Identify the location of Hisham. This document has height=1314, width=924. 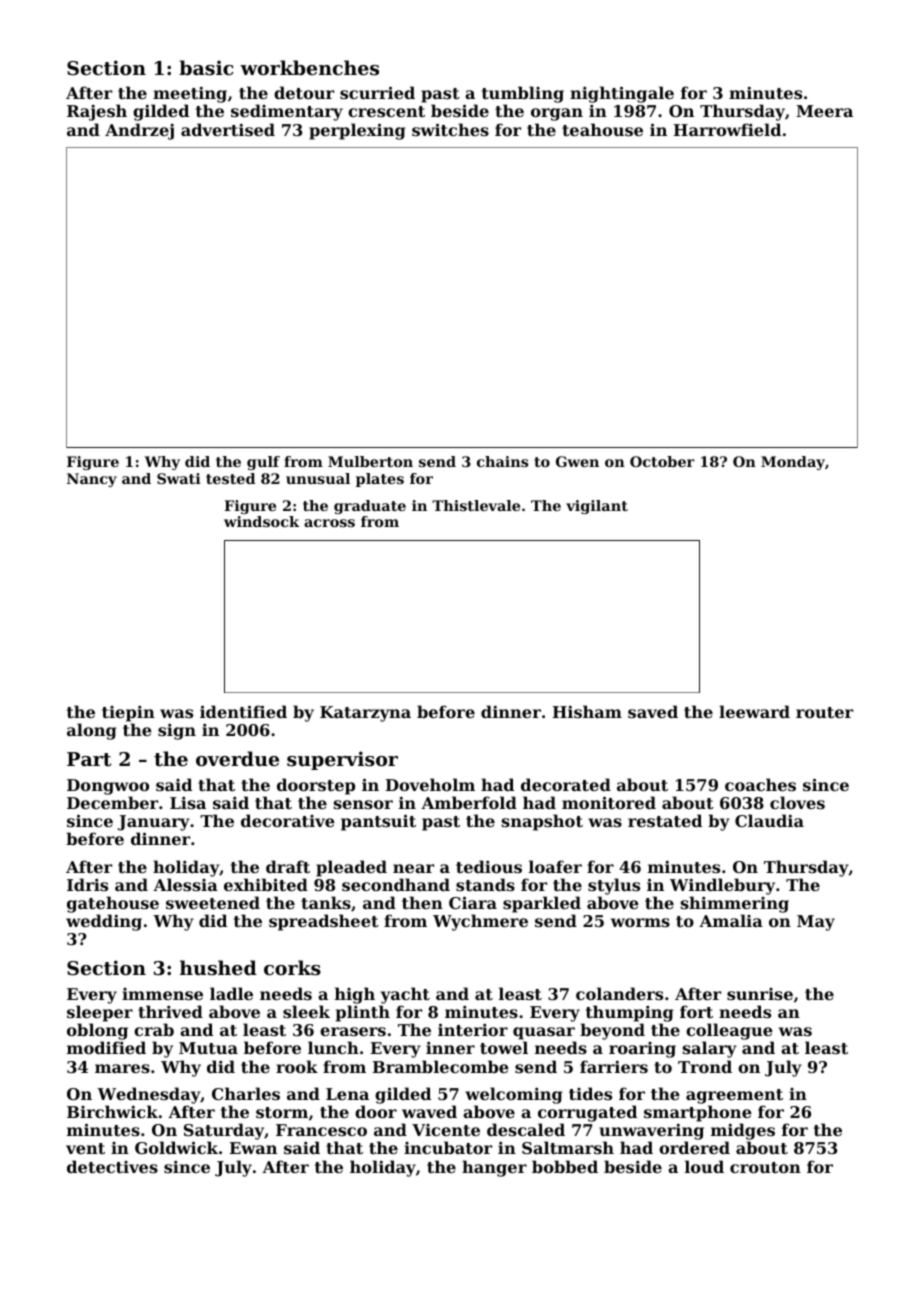
(587, 711).
